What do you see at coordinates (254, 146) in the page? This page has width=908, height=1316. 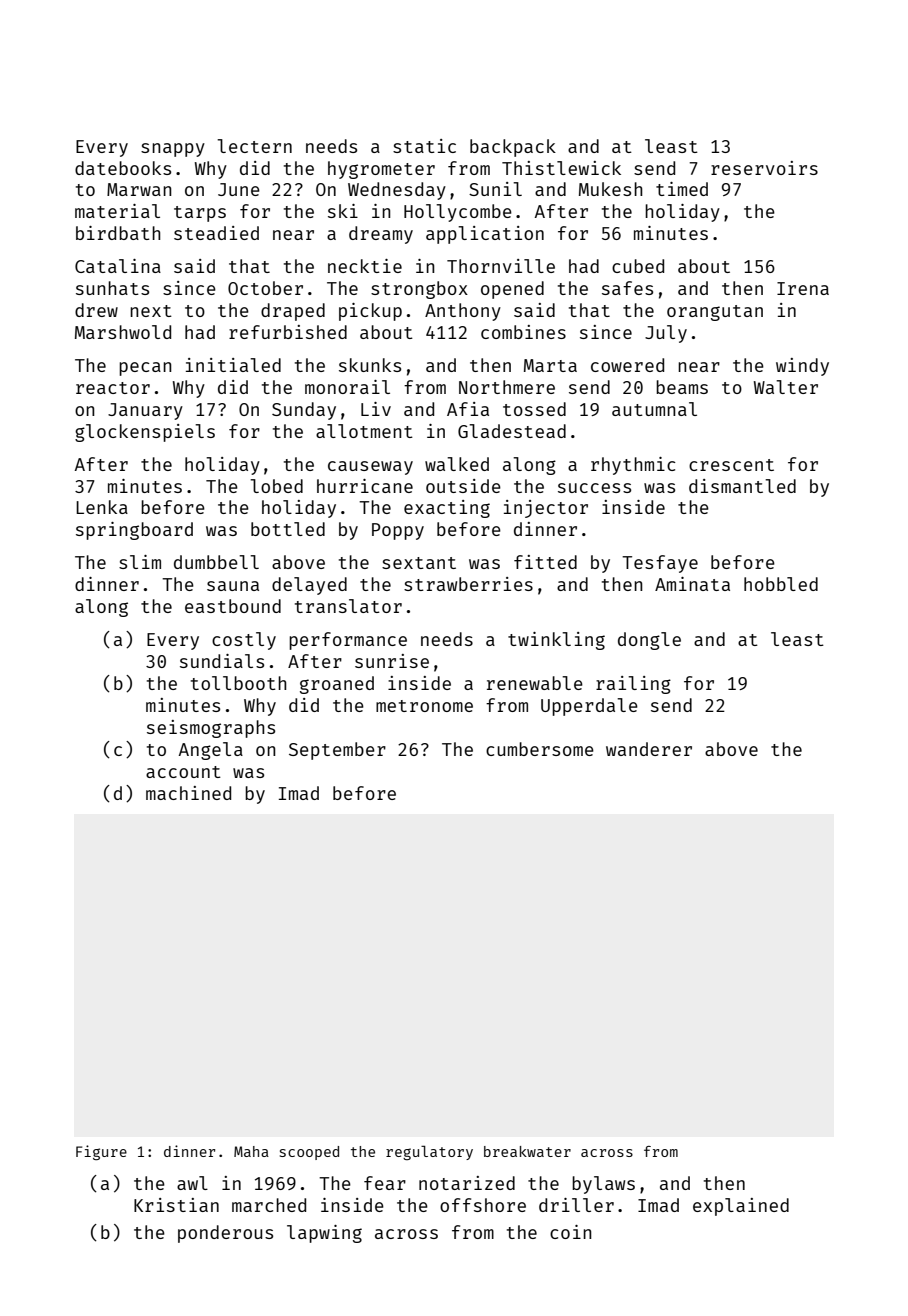 I see `lectern` at bounding box center [254, 146].
